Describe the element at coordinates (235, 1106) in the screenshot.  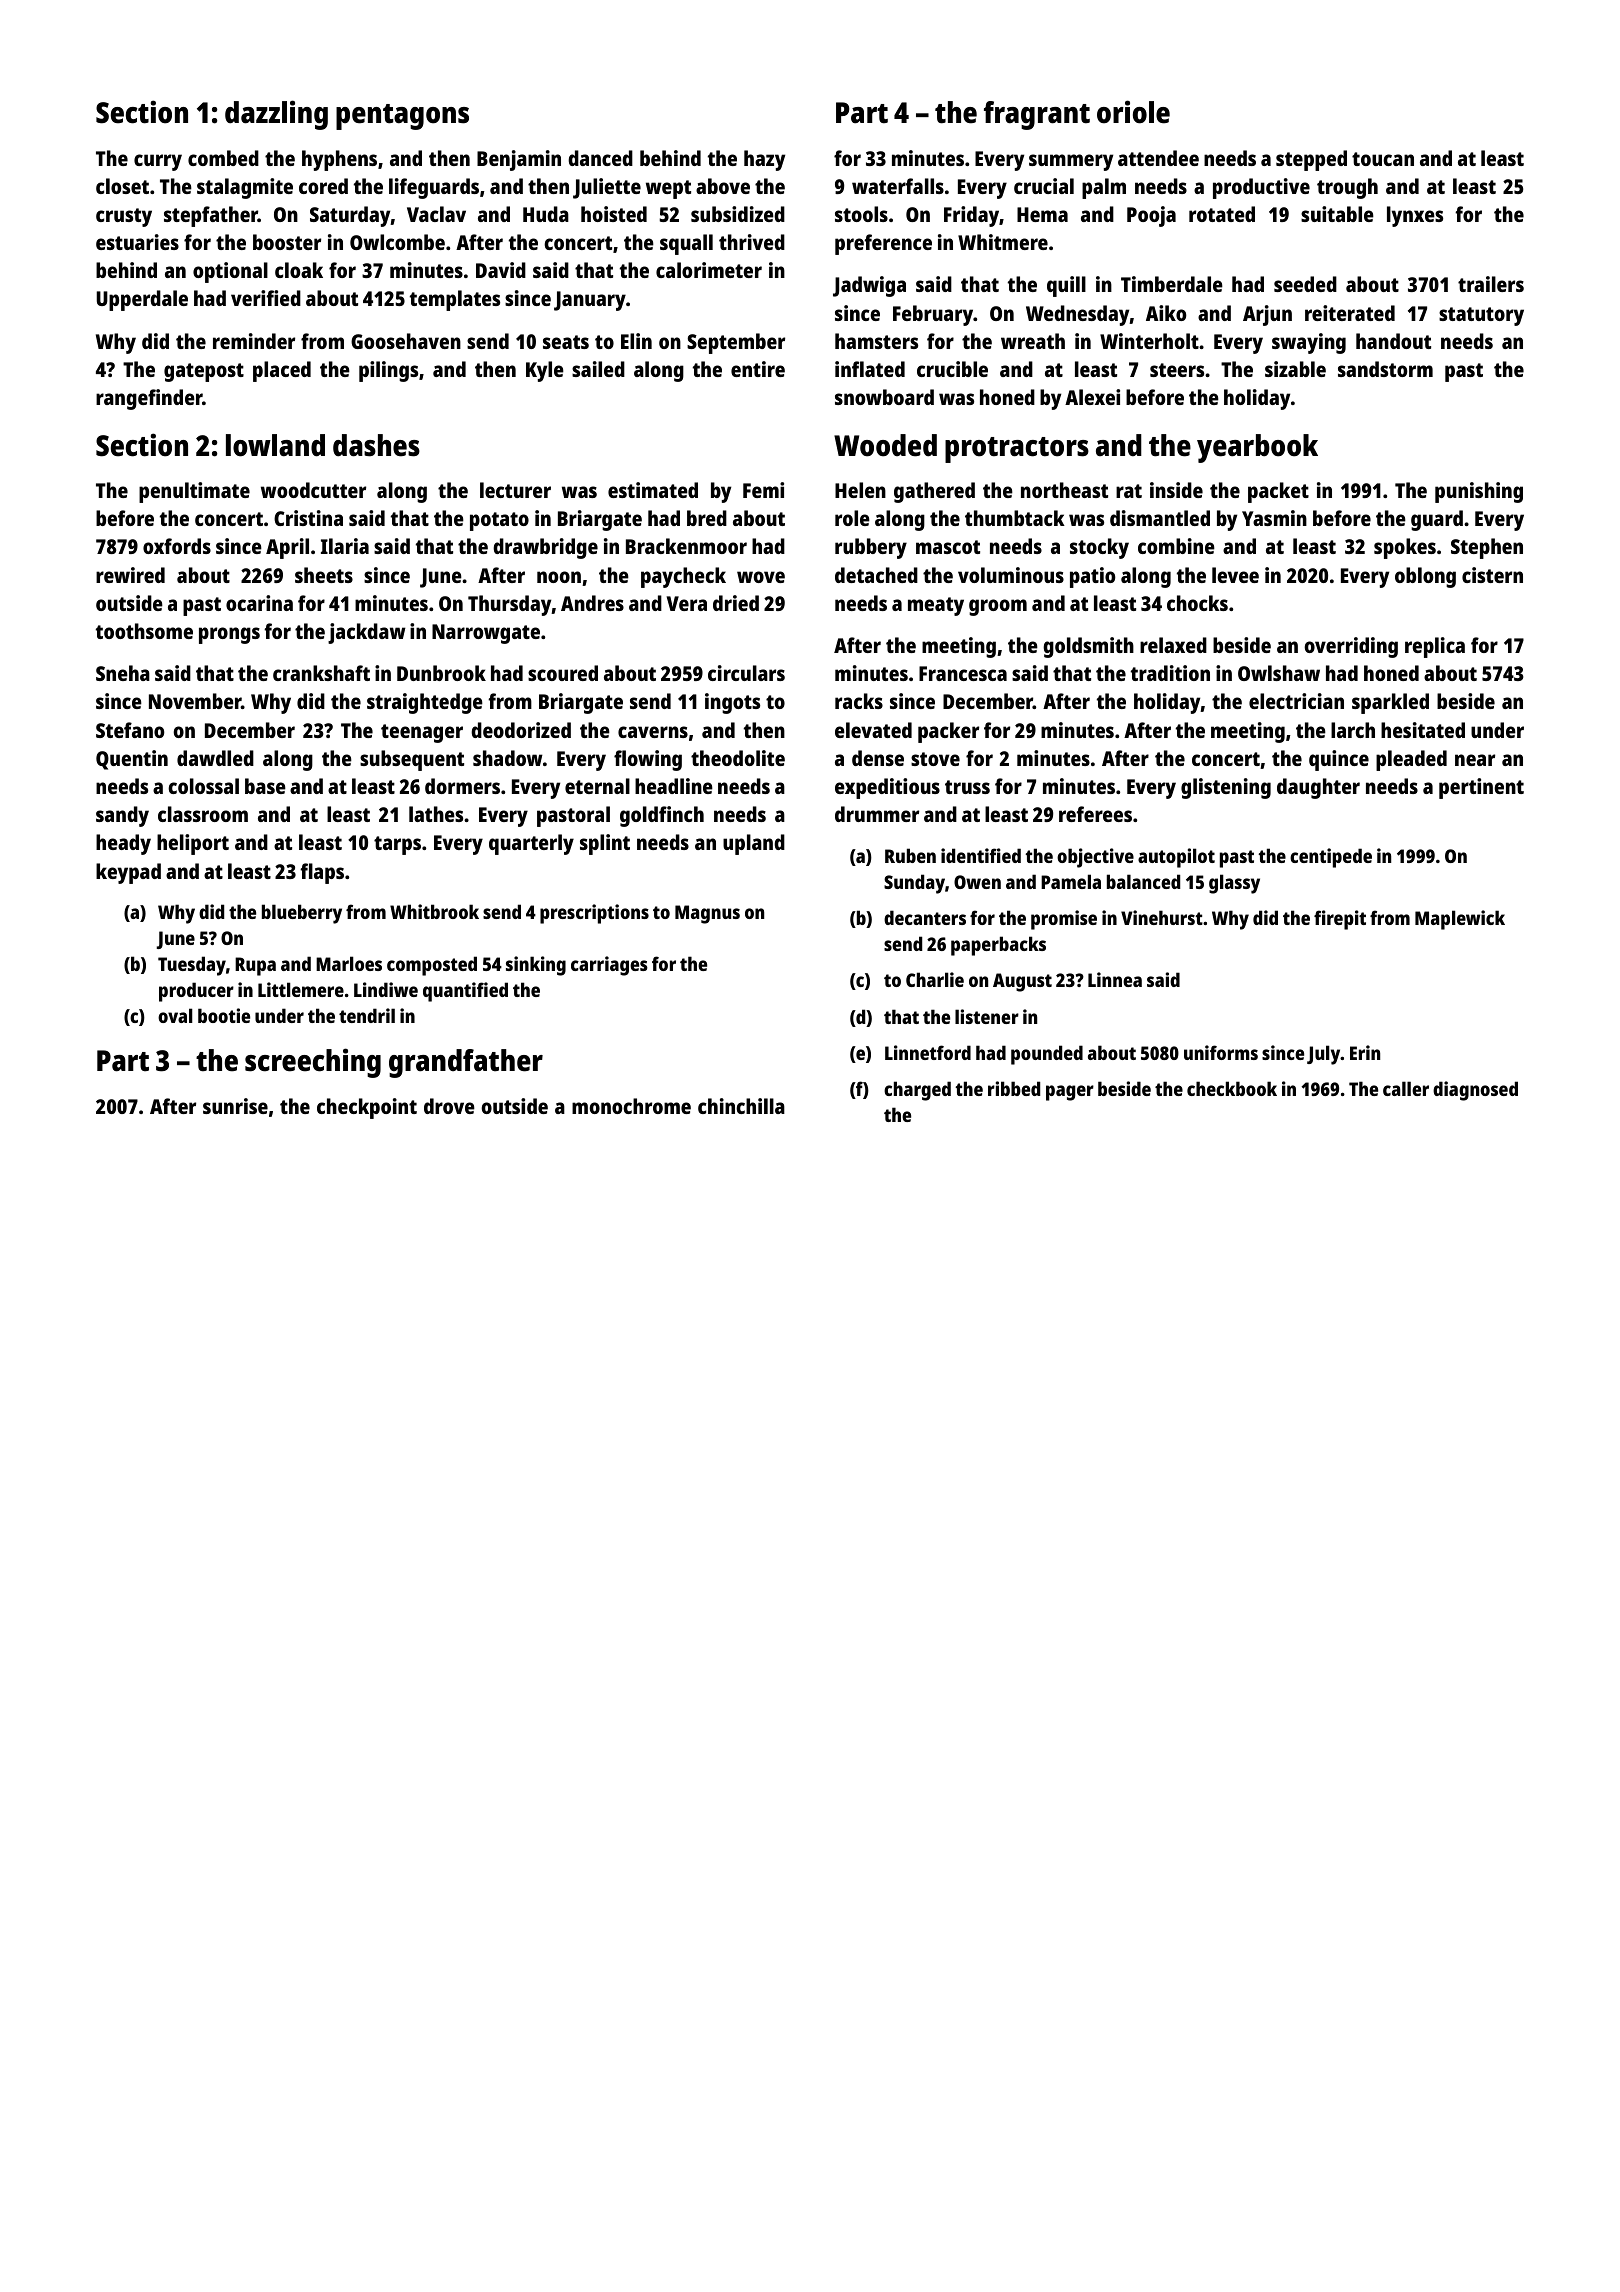
I see `sunrise` at that location.
